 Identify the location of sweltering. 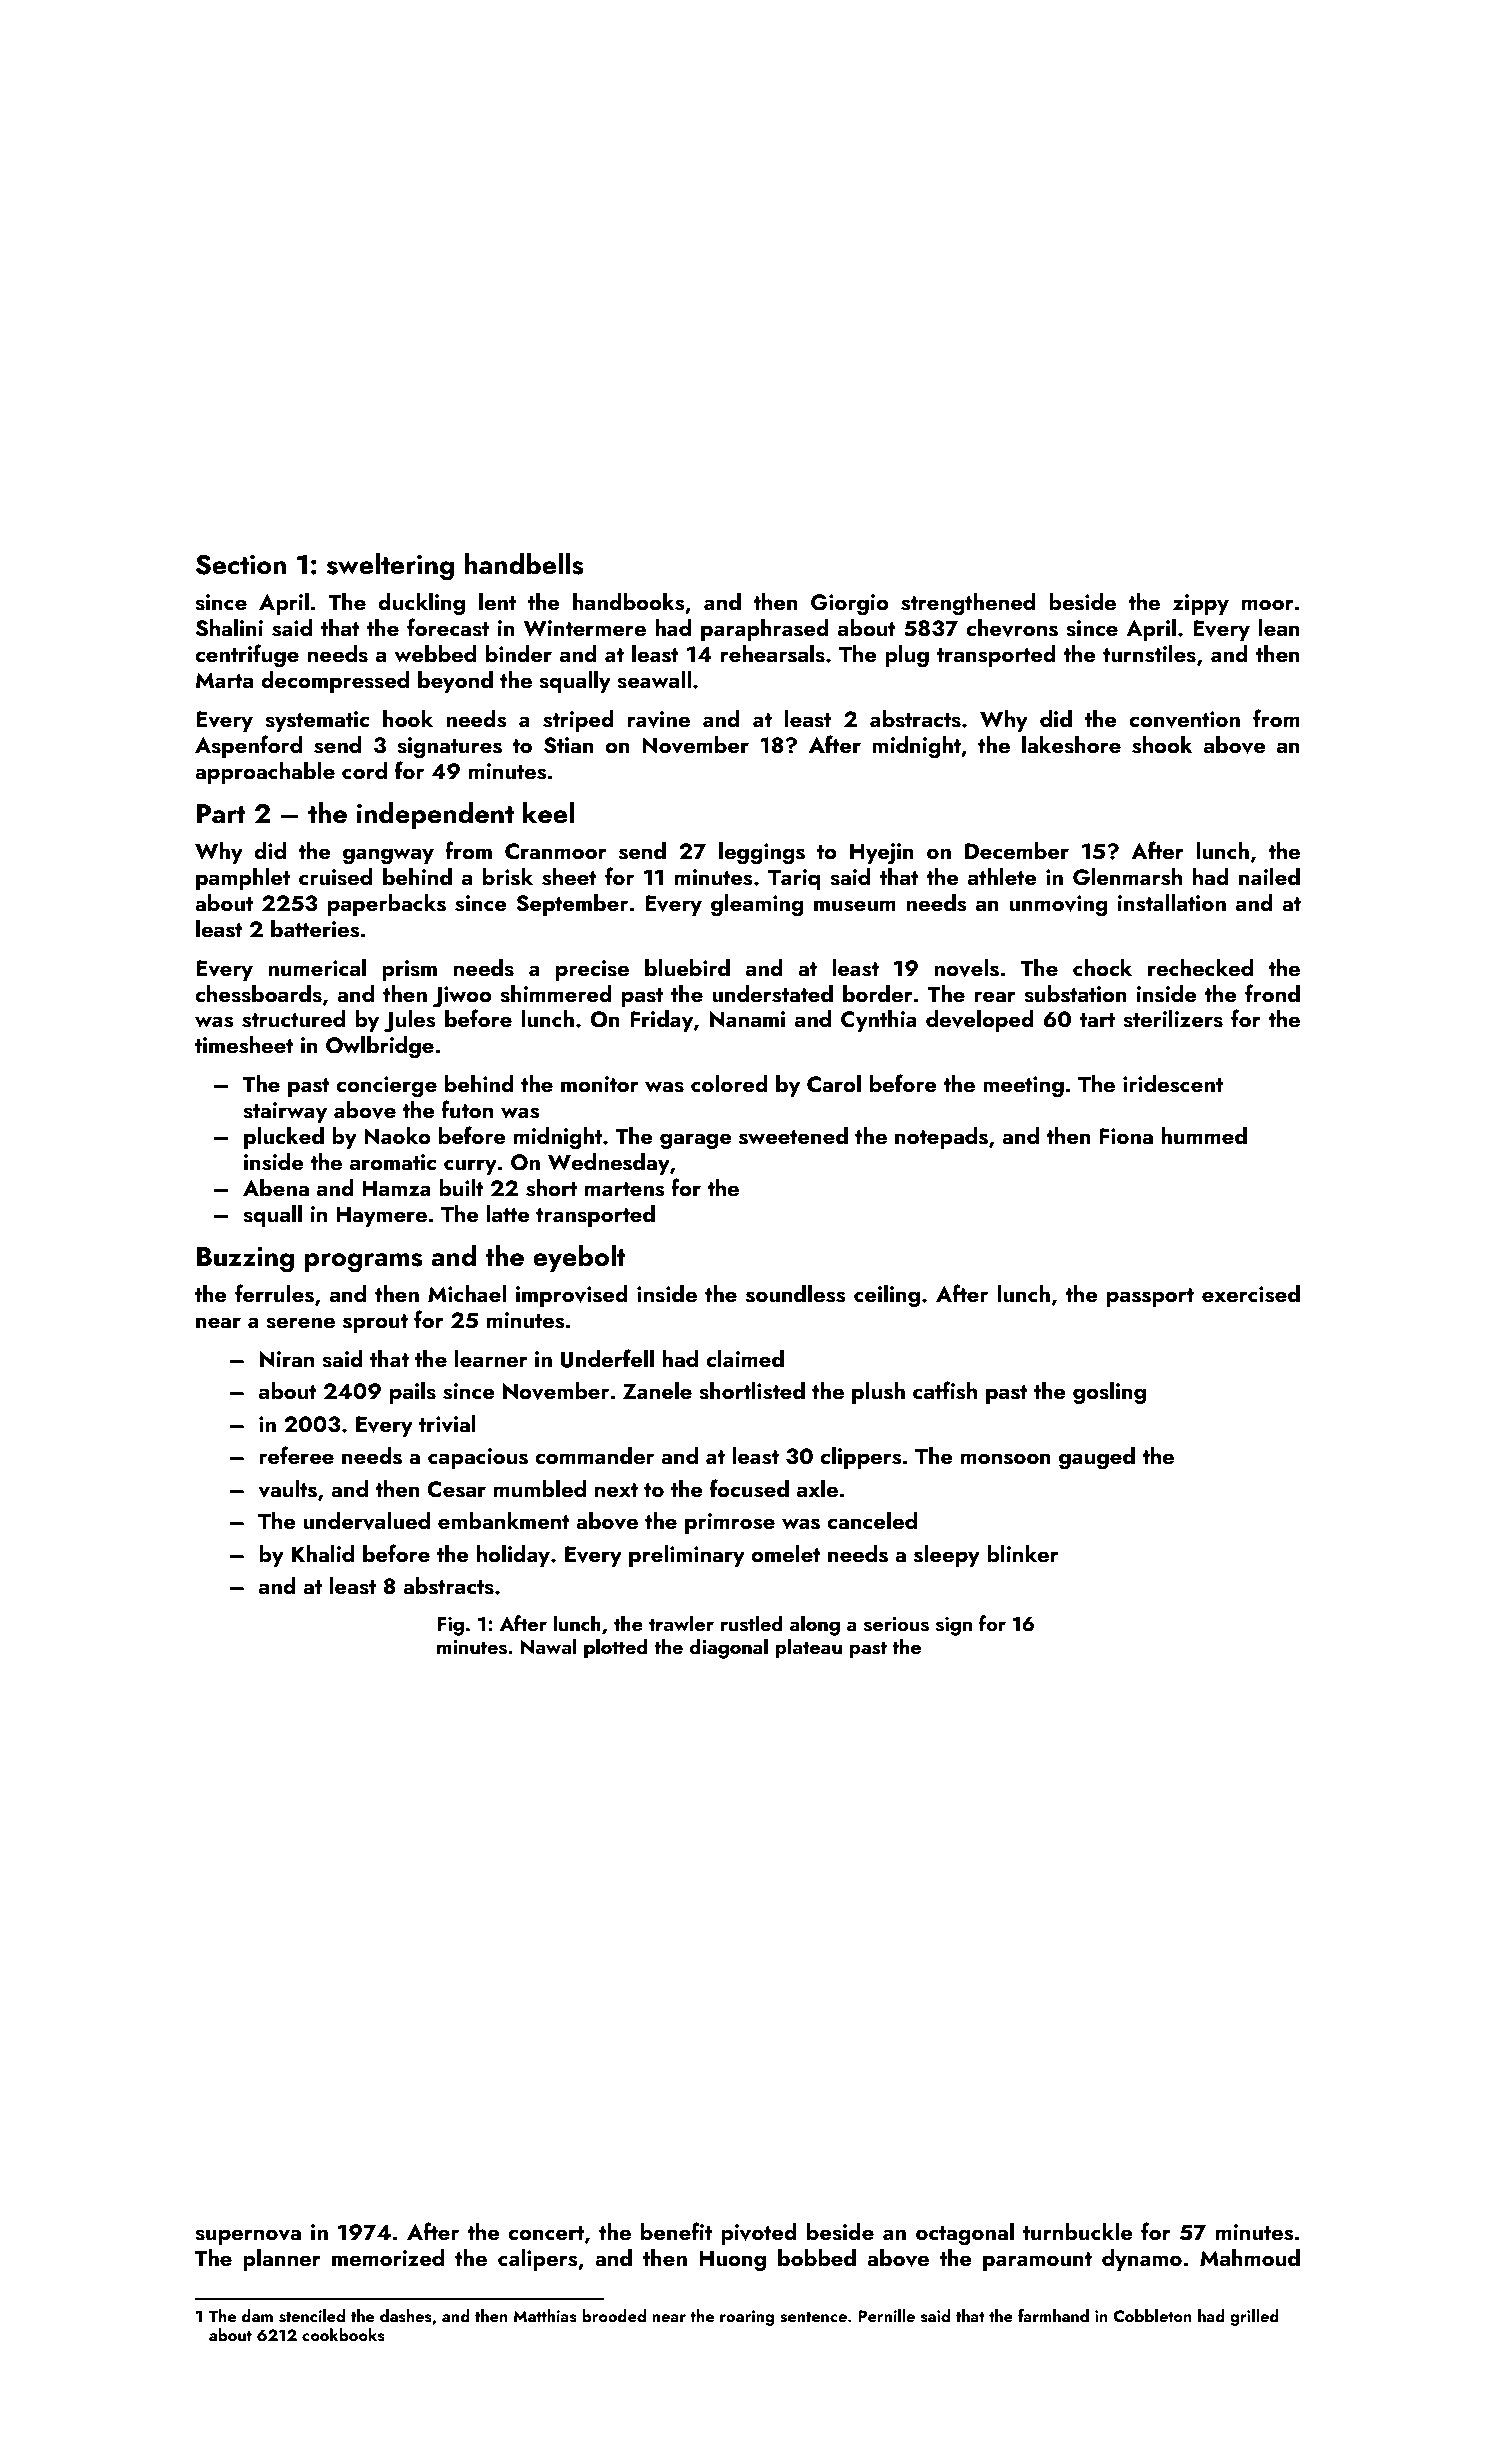
(390, 567).
